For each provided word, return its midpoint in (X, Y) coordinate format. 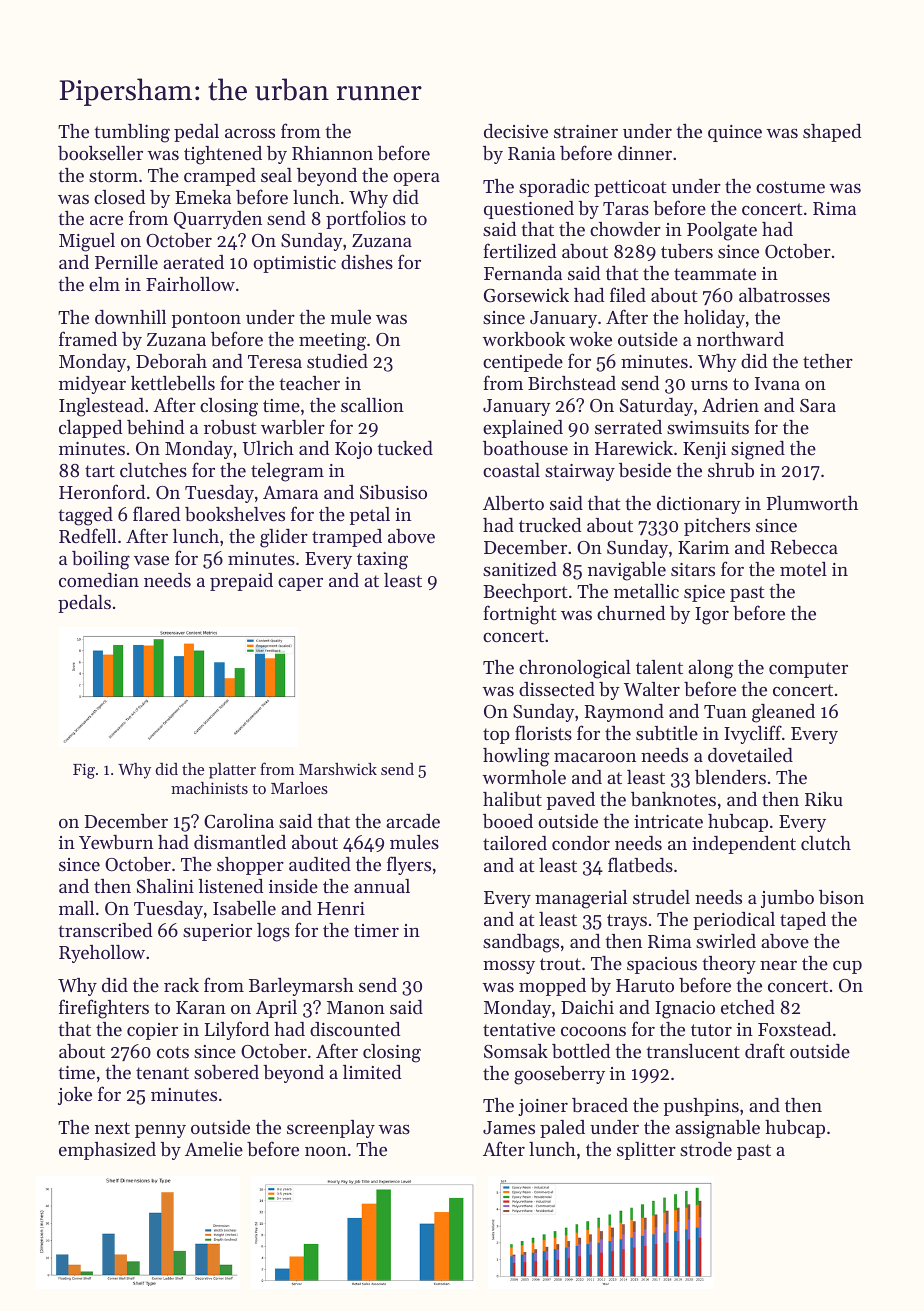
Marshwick (338, 769)
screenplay (331, 1129)
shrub (731, 470)
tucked (405, 448)
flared (157, 513)
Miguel (87, 242)
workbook (523, 339)
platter (232, 771)
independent (744, 845)
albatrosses (784, 295)
